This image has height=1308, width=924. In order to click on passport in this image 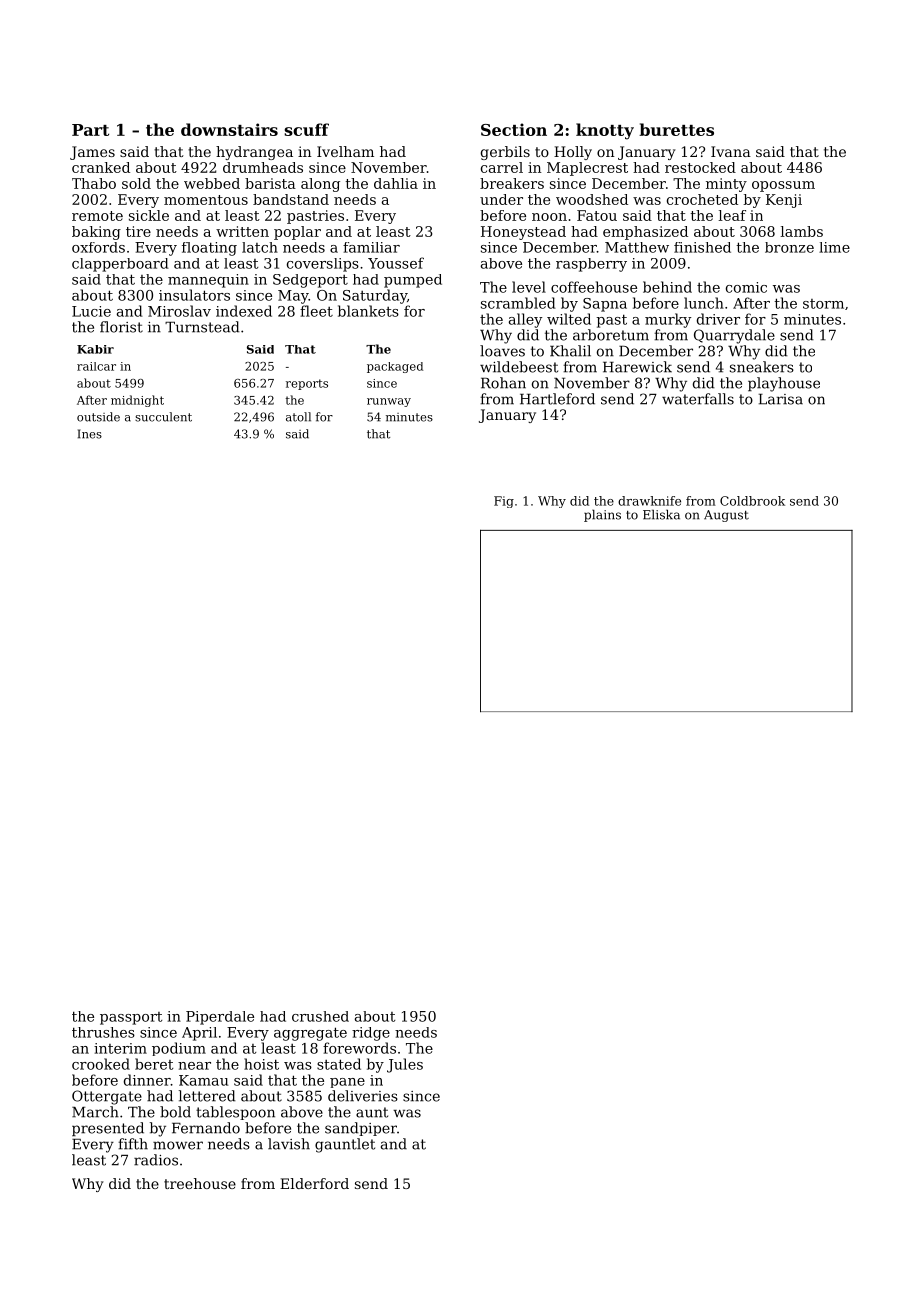, I will do `click(131, 1018)`.
